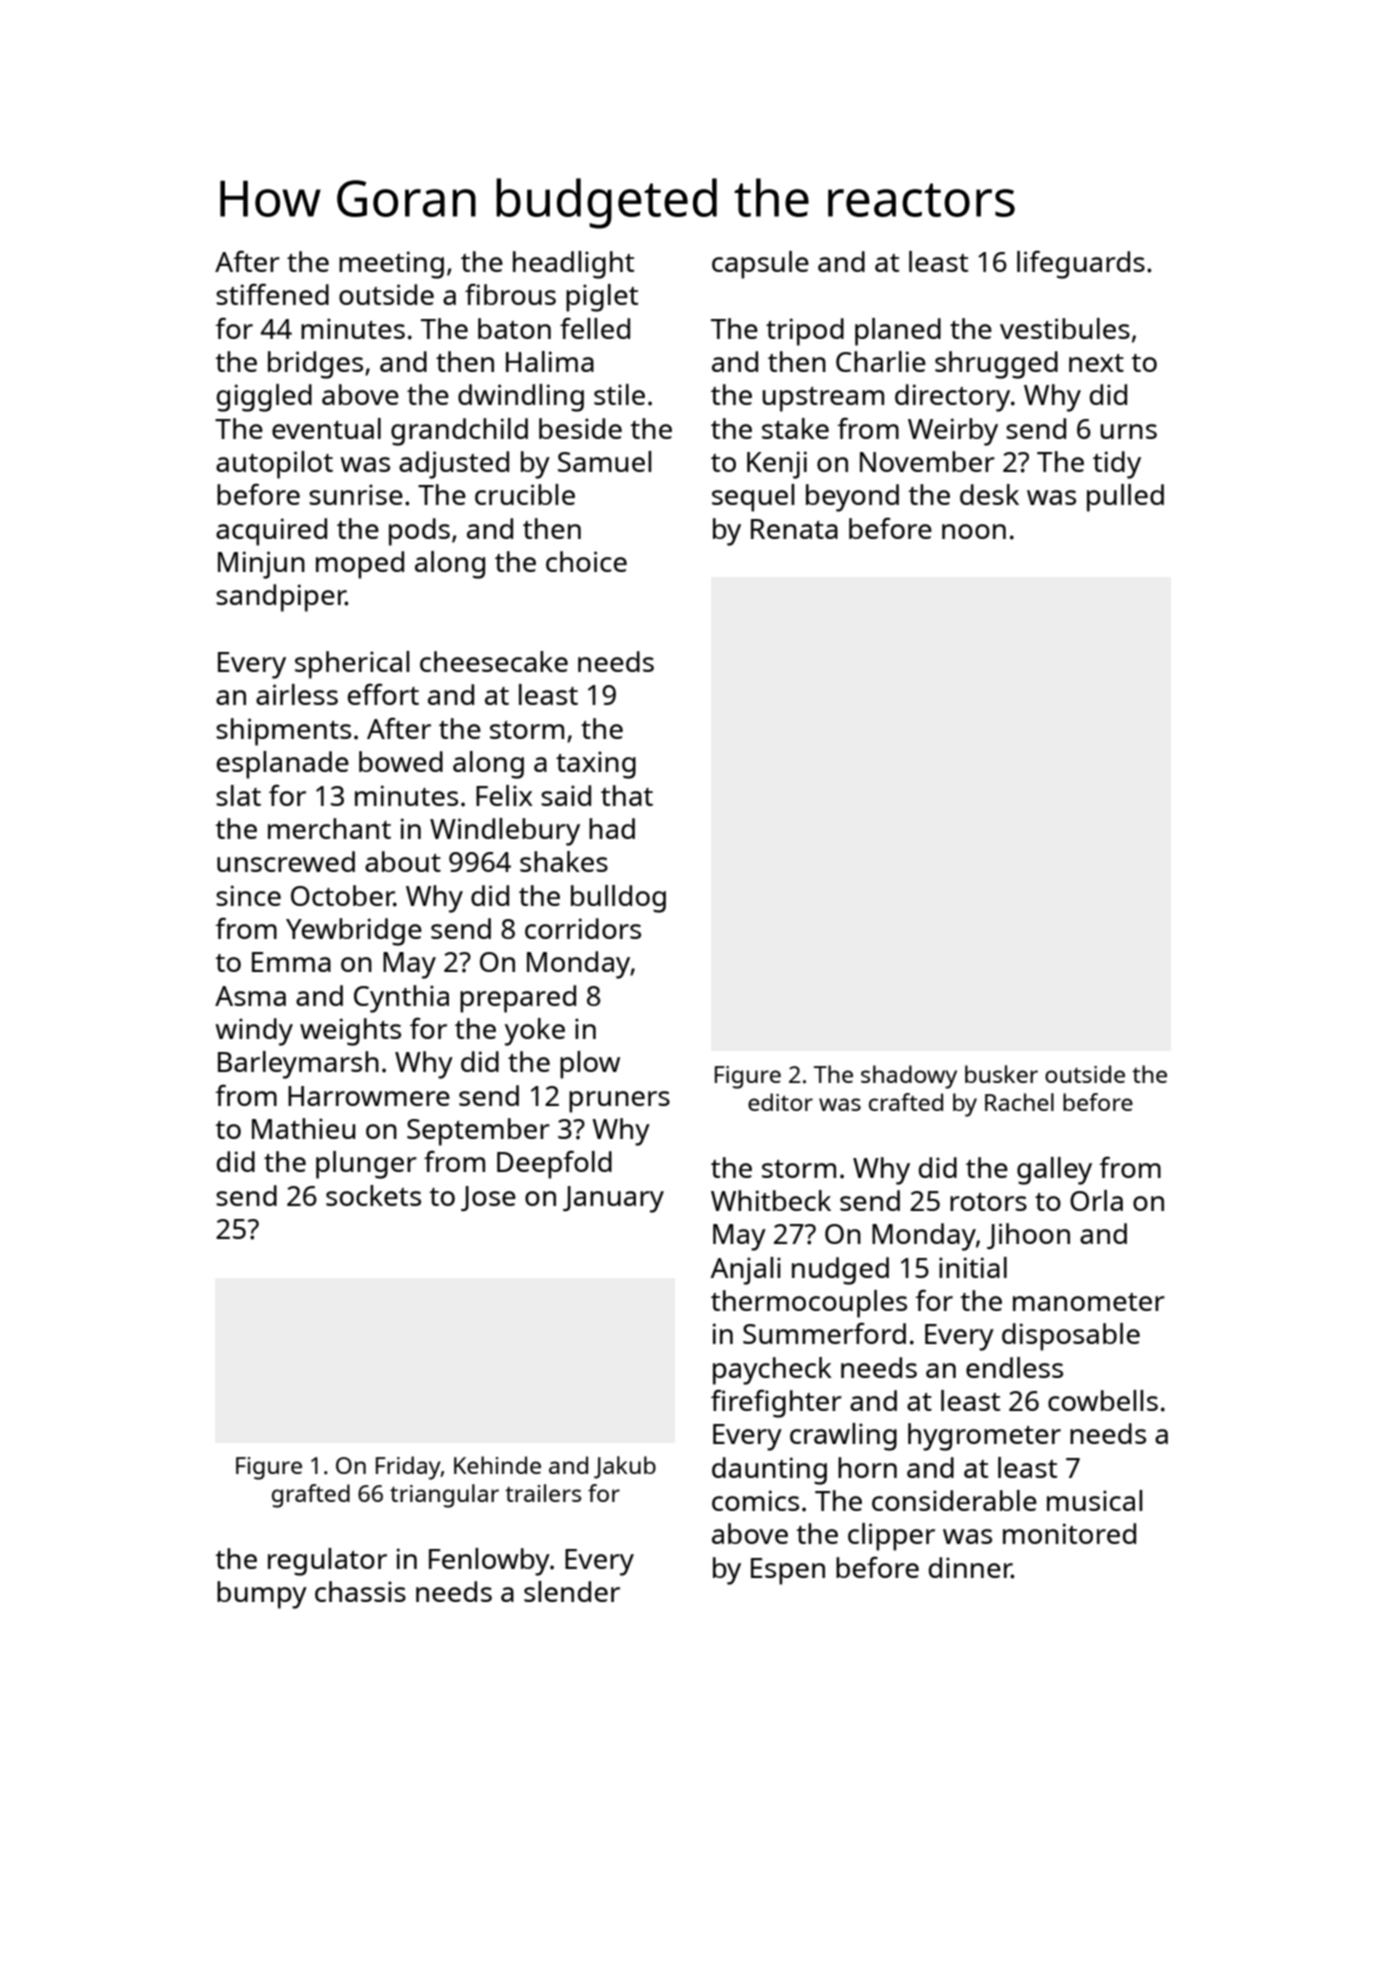 This screenshot has width=1386, height=1969. What do you see at coordinates (590, 1065) in the screenshot?
I see `plow` at bounding box center [590, 1065].
